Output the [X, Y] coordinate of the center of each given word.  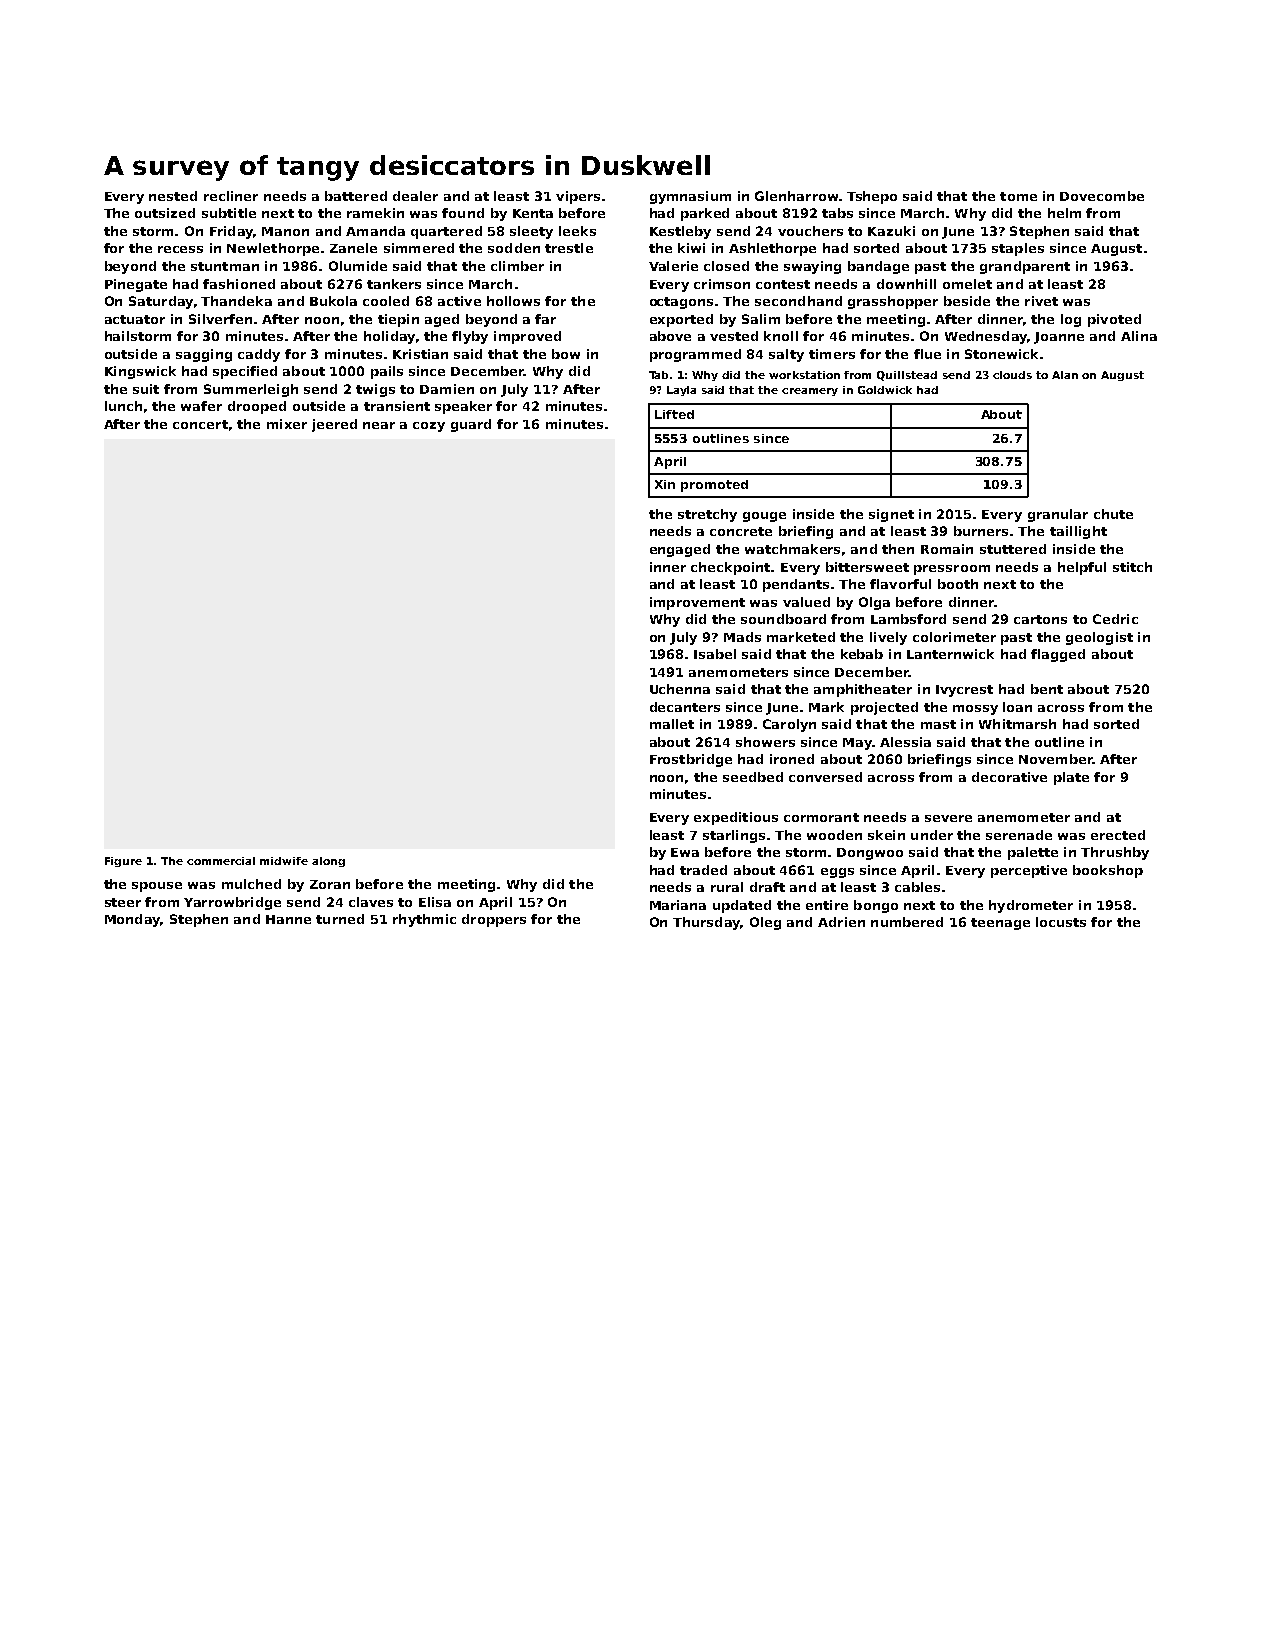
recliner [231, 196]
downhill [906, 284]
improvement [697, 603]
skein [886, 835]
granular [1058, 515]
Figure [123, 862]
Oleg [765, 923]
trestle [569, 248]
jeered [334, 425]
